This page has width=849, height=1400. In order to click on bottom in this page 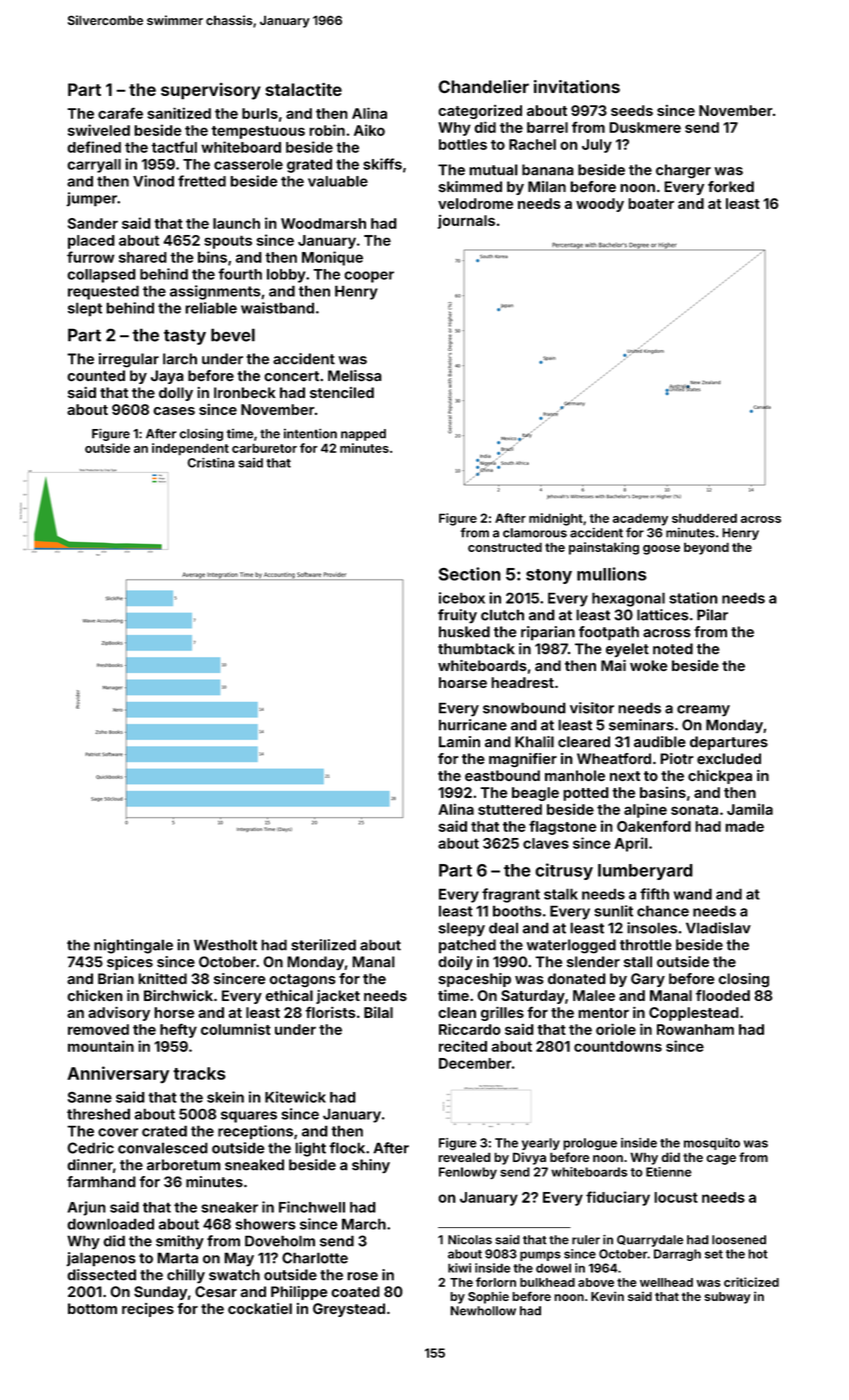, I will do `click(92, 1308)`.
